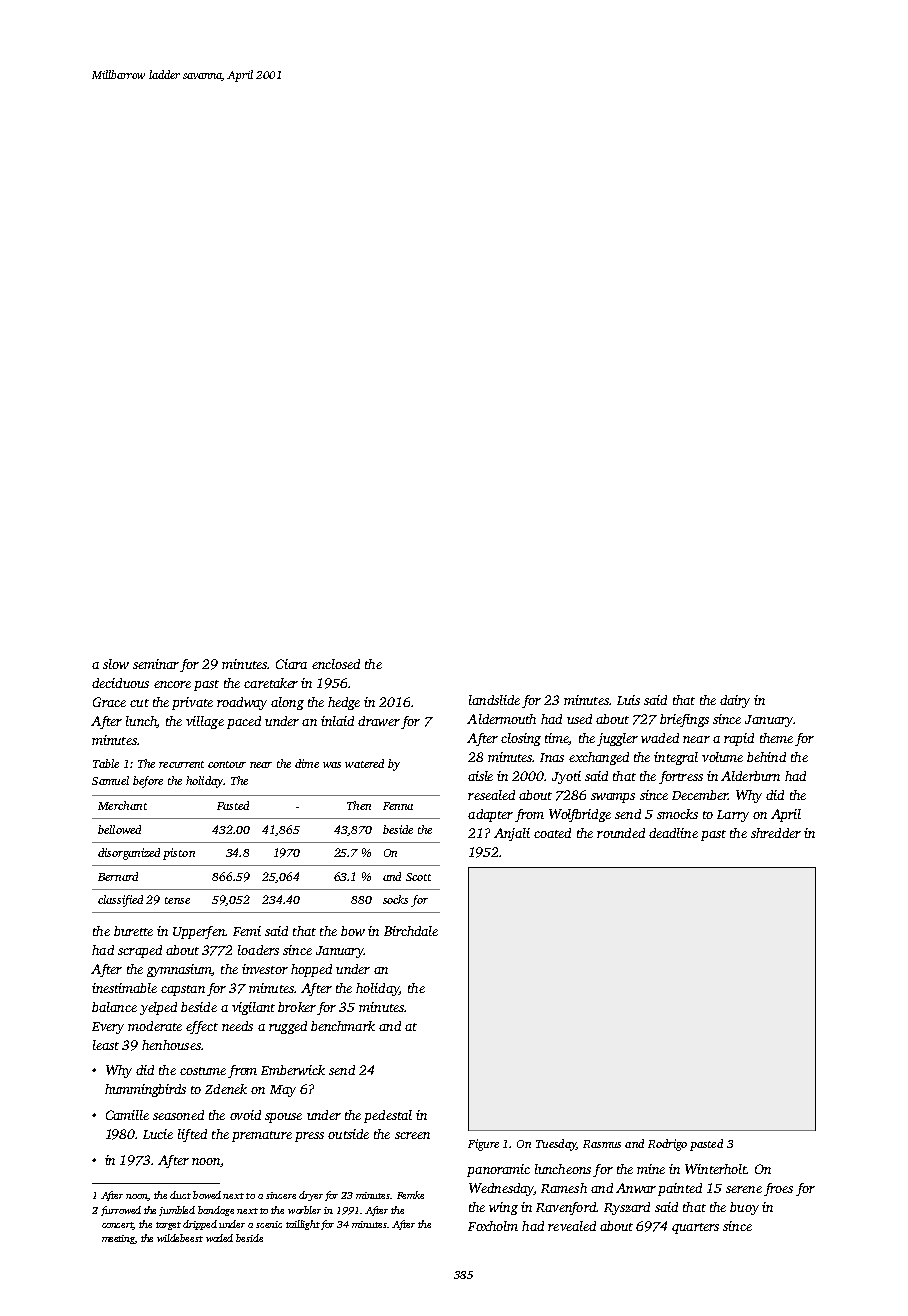  I want to click on dairy, so click(735, 701).
